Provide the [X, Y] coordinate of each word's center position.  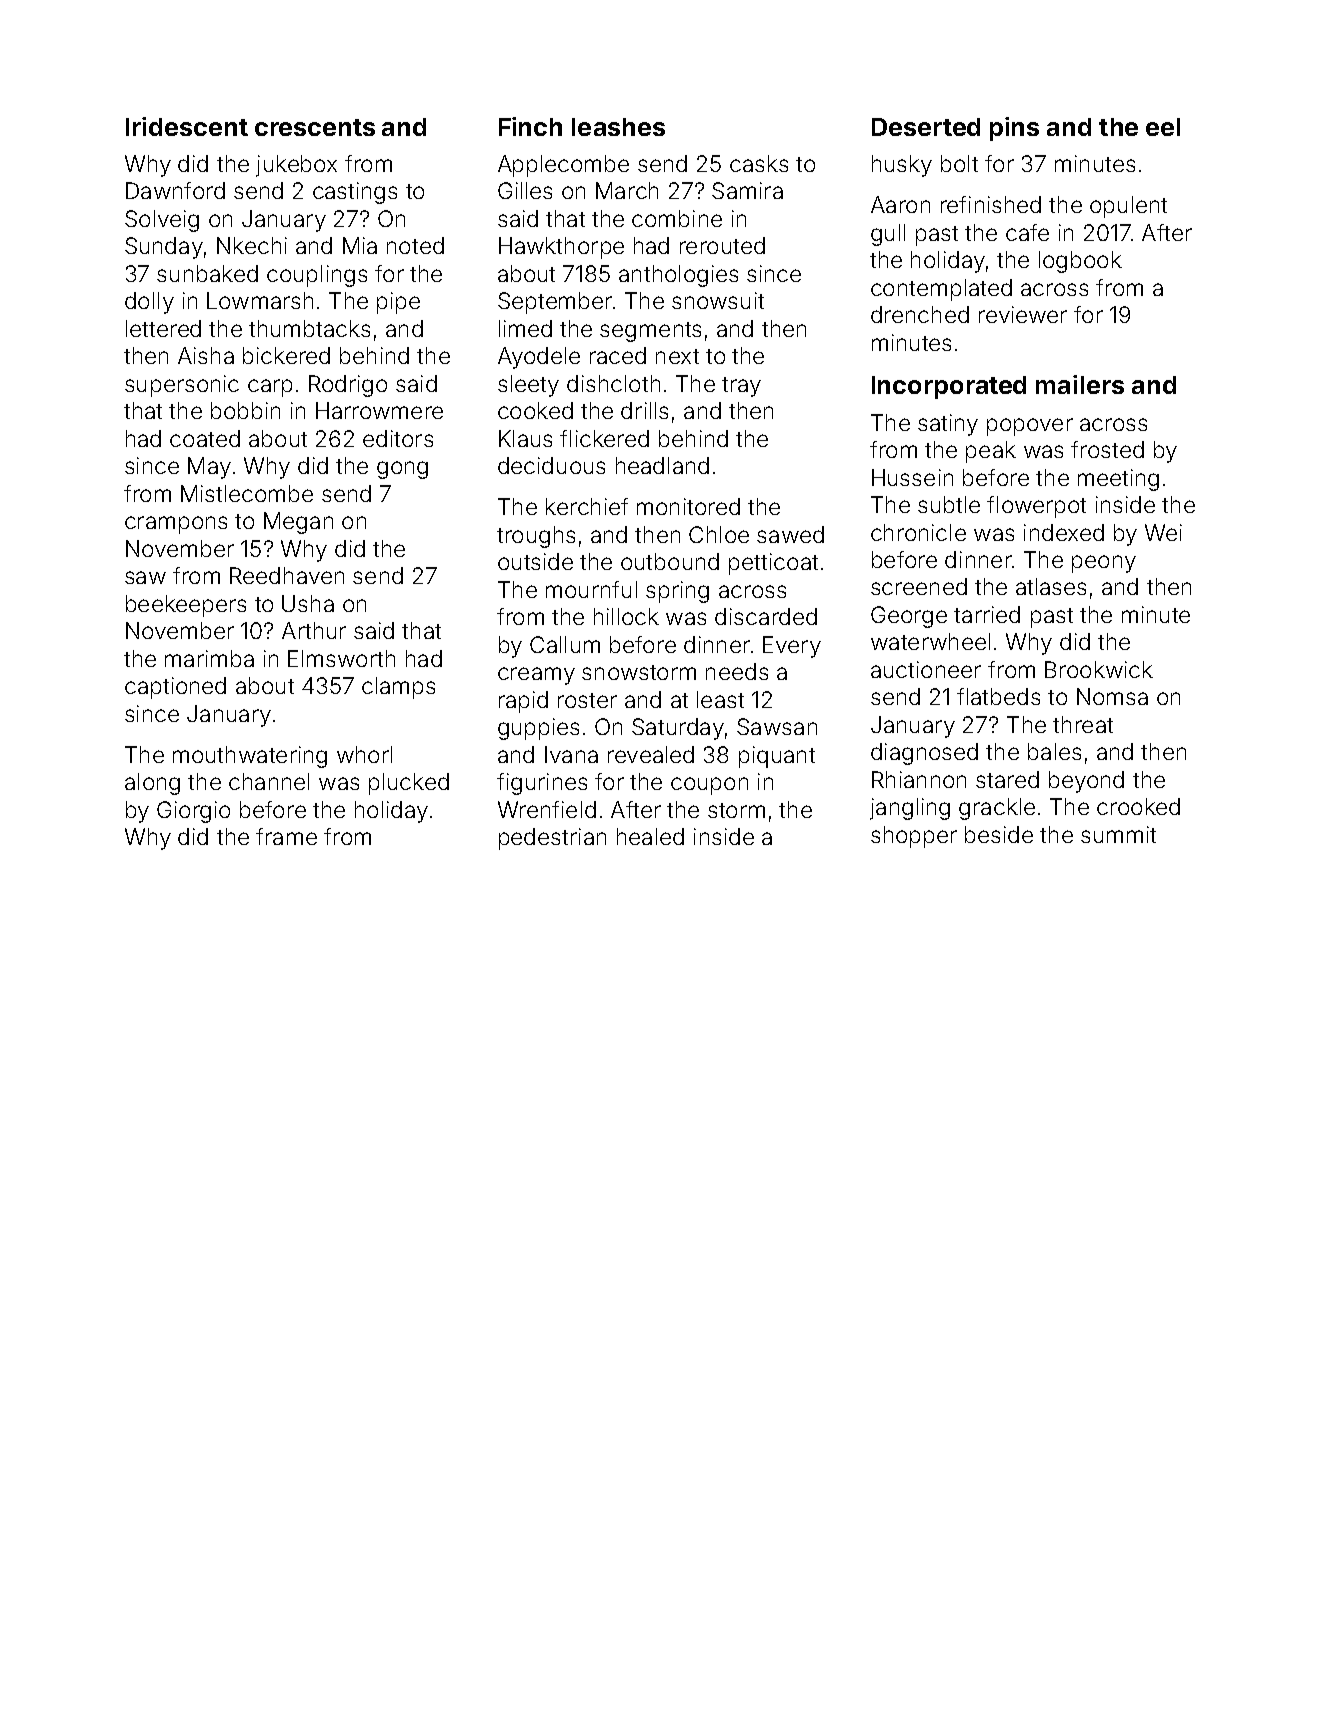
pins [1014, 129]
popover [1030, 427]
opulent [1128, 207]
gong [402, 470]
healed [650, 836]
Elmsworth [341, 658]
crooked [1138, 806]
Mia [360, 245]
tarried [987, 614]
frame [286, 836]
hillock [626, 616]
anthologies [678, 276]
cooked [535, 410]
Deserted [926, 127]
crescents [315, 127]
